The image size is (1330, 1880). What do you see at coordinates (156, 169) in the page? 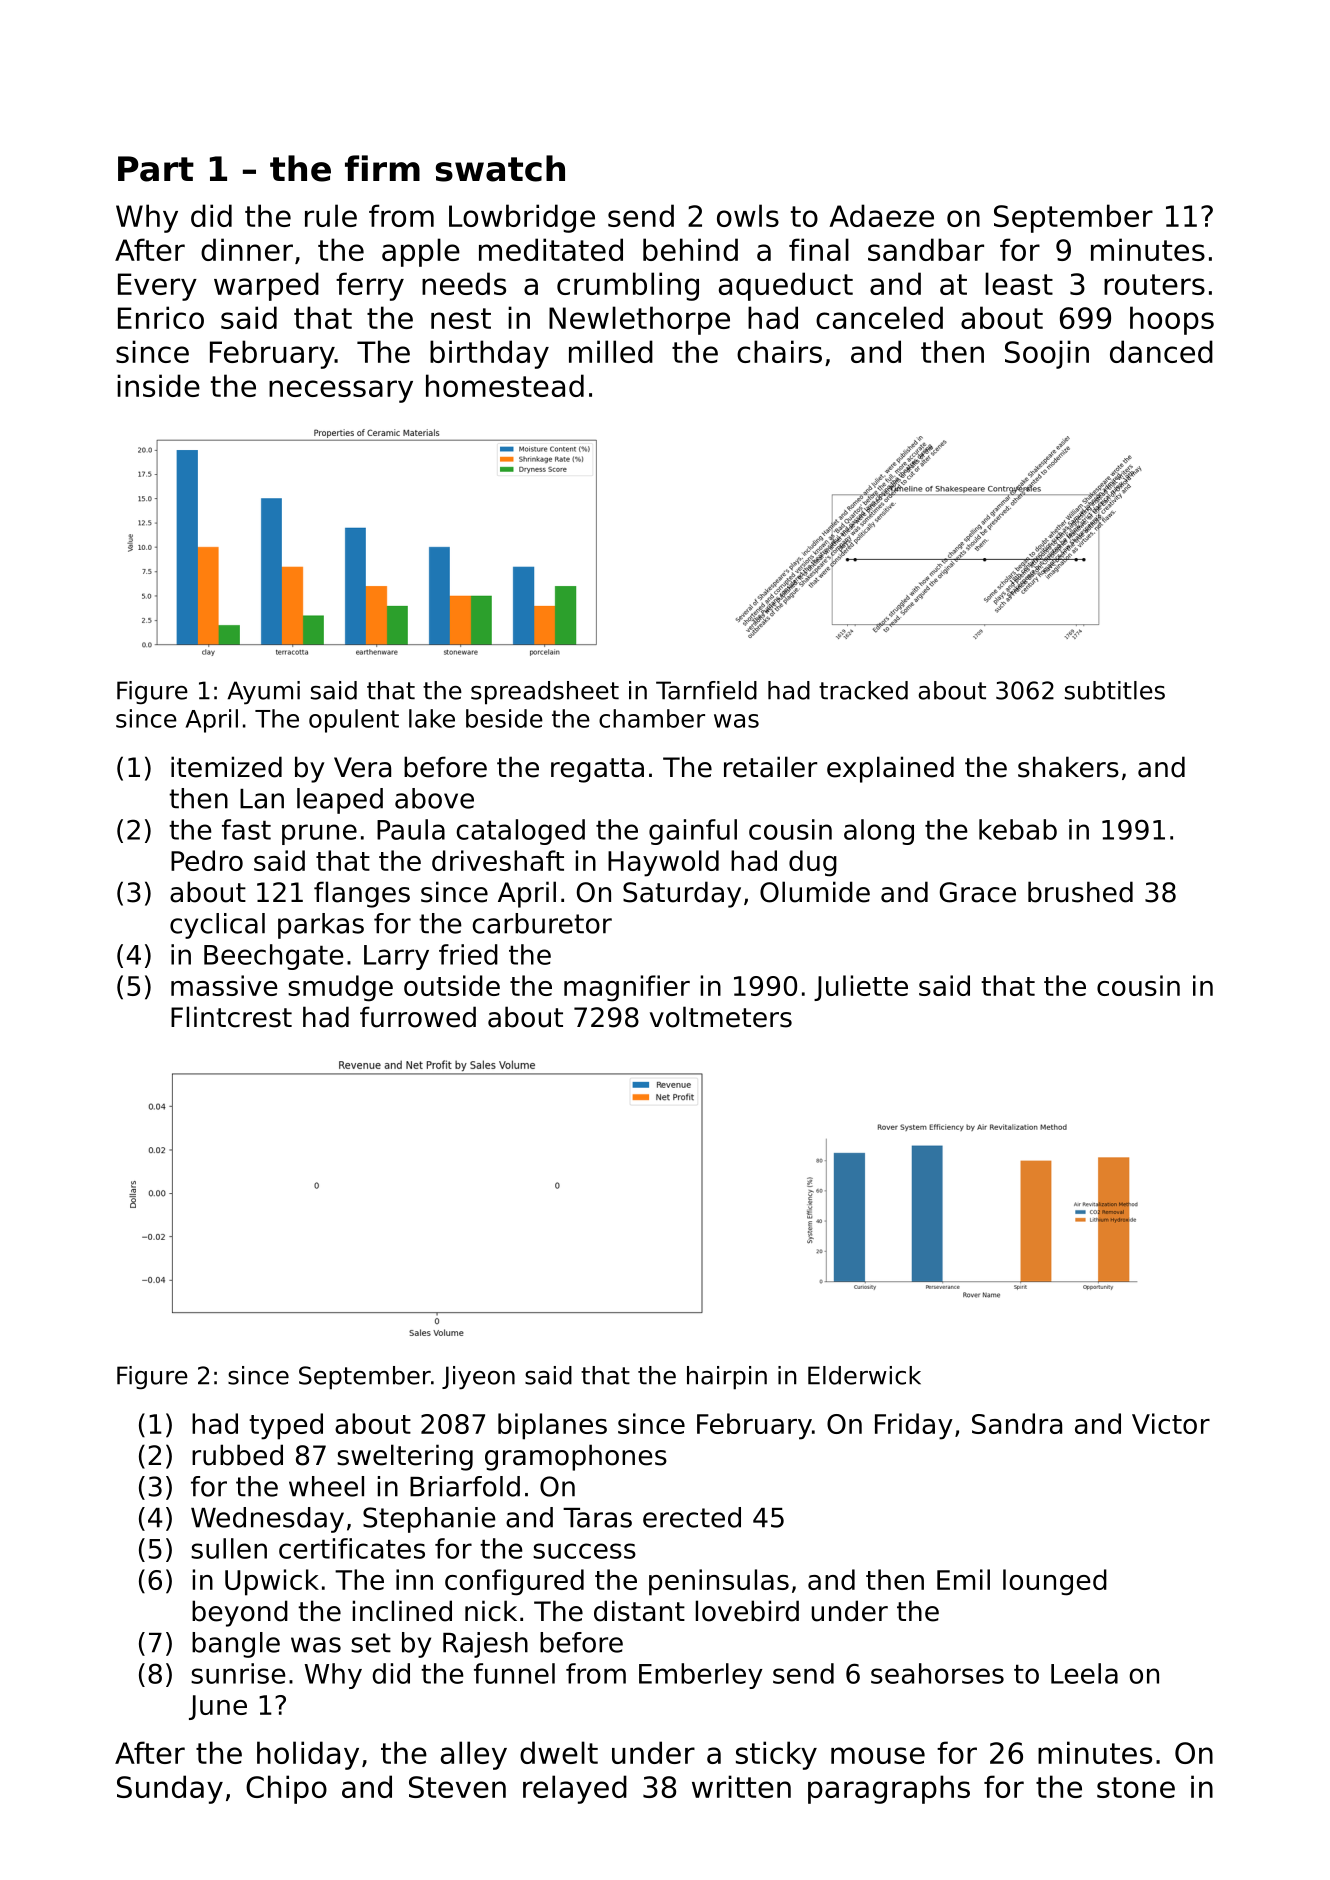
I see `Part` at bounding box center [156, 169].
